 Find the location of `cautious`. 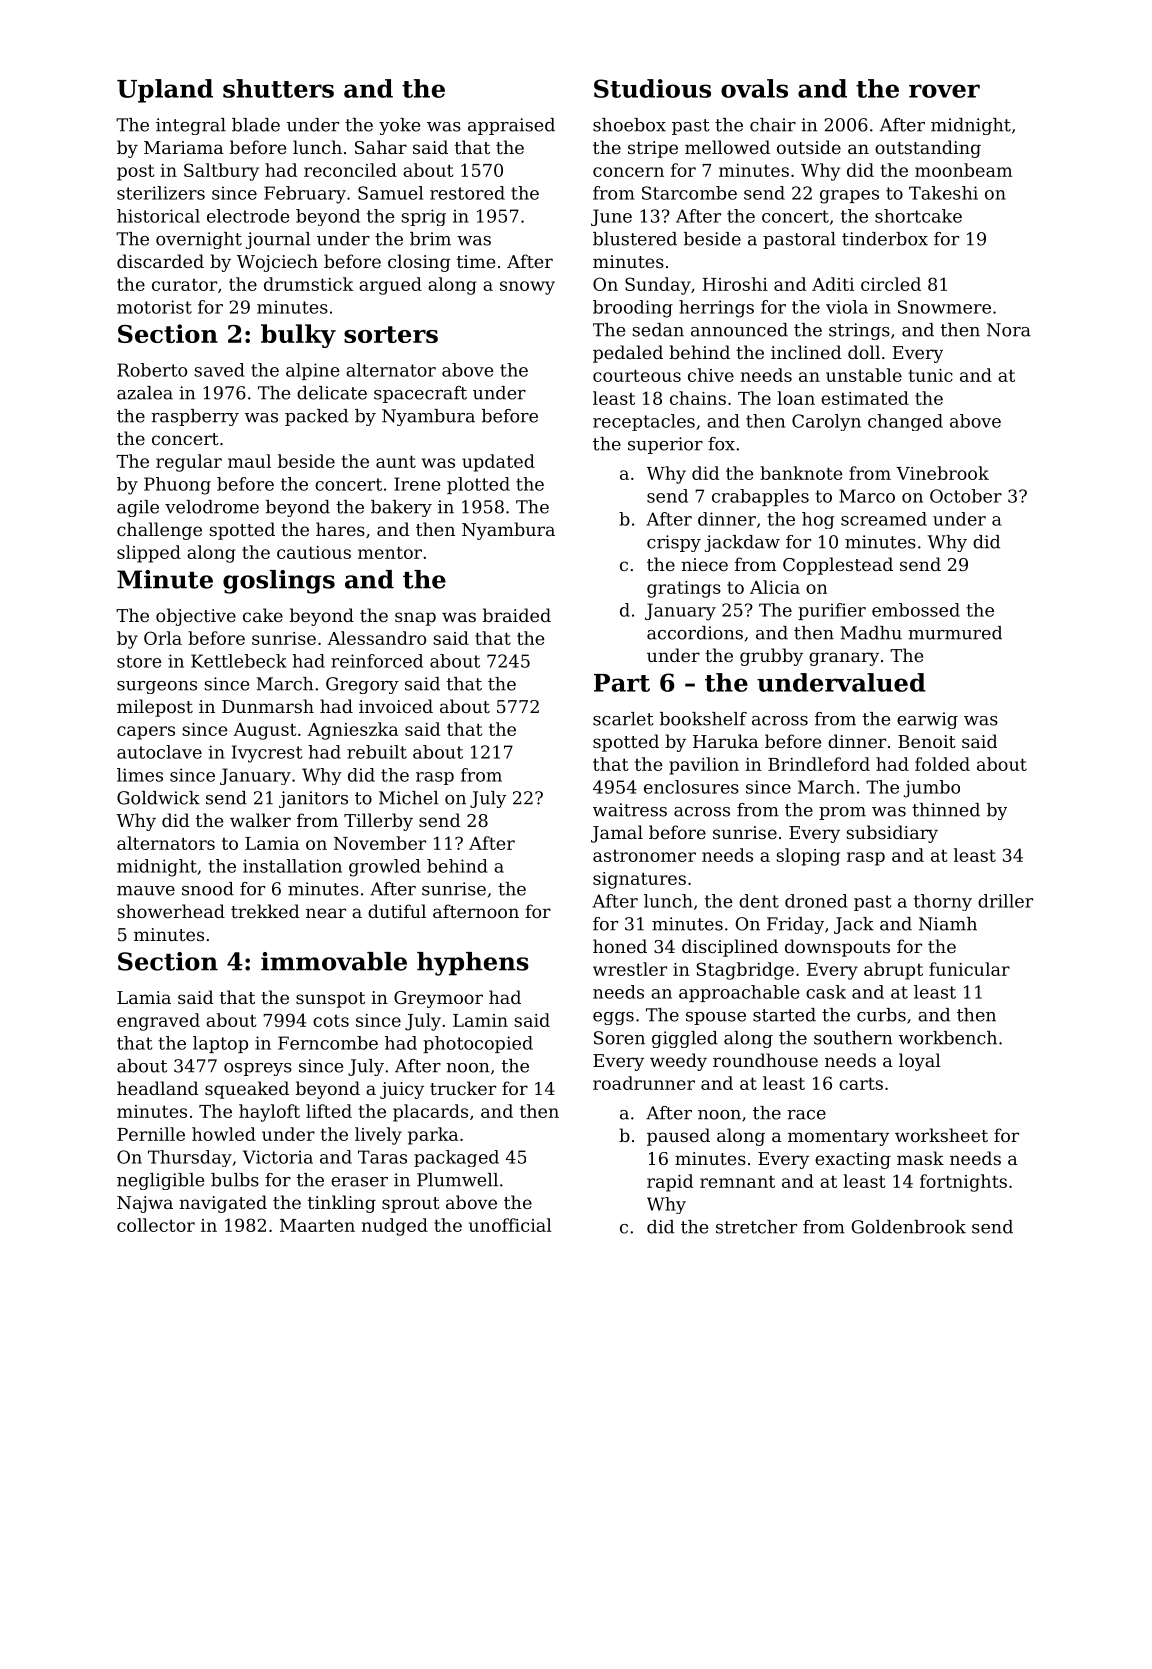

cautious is located at coordinates (314, 552).
